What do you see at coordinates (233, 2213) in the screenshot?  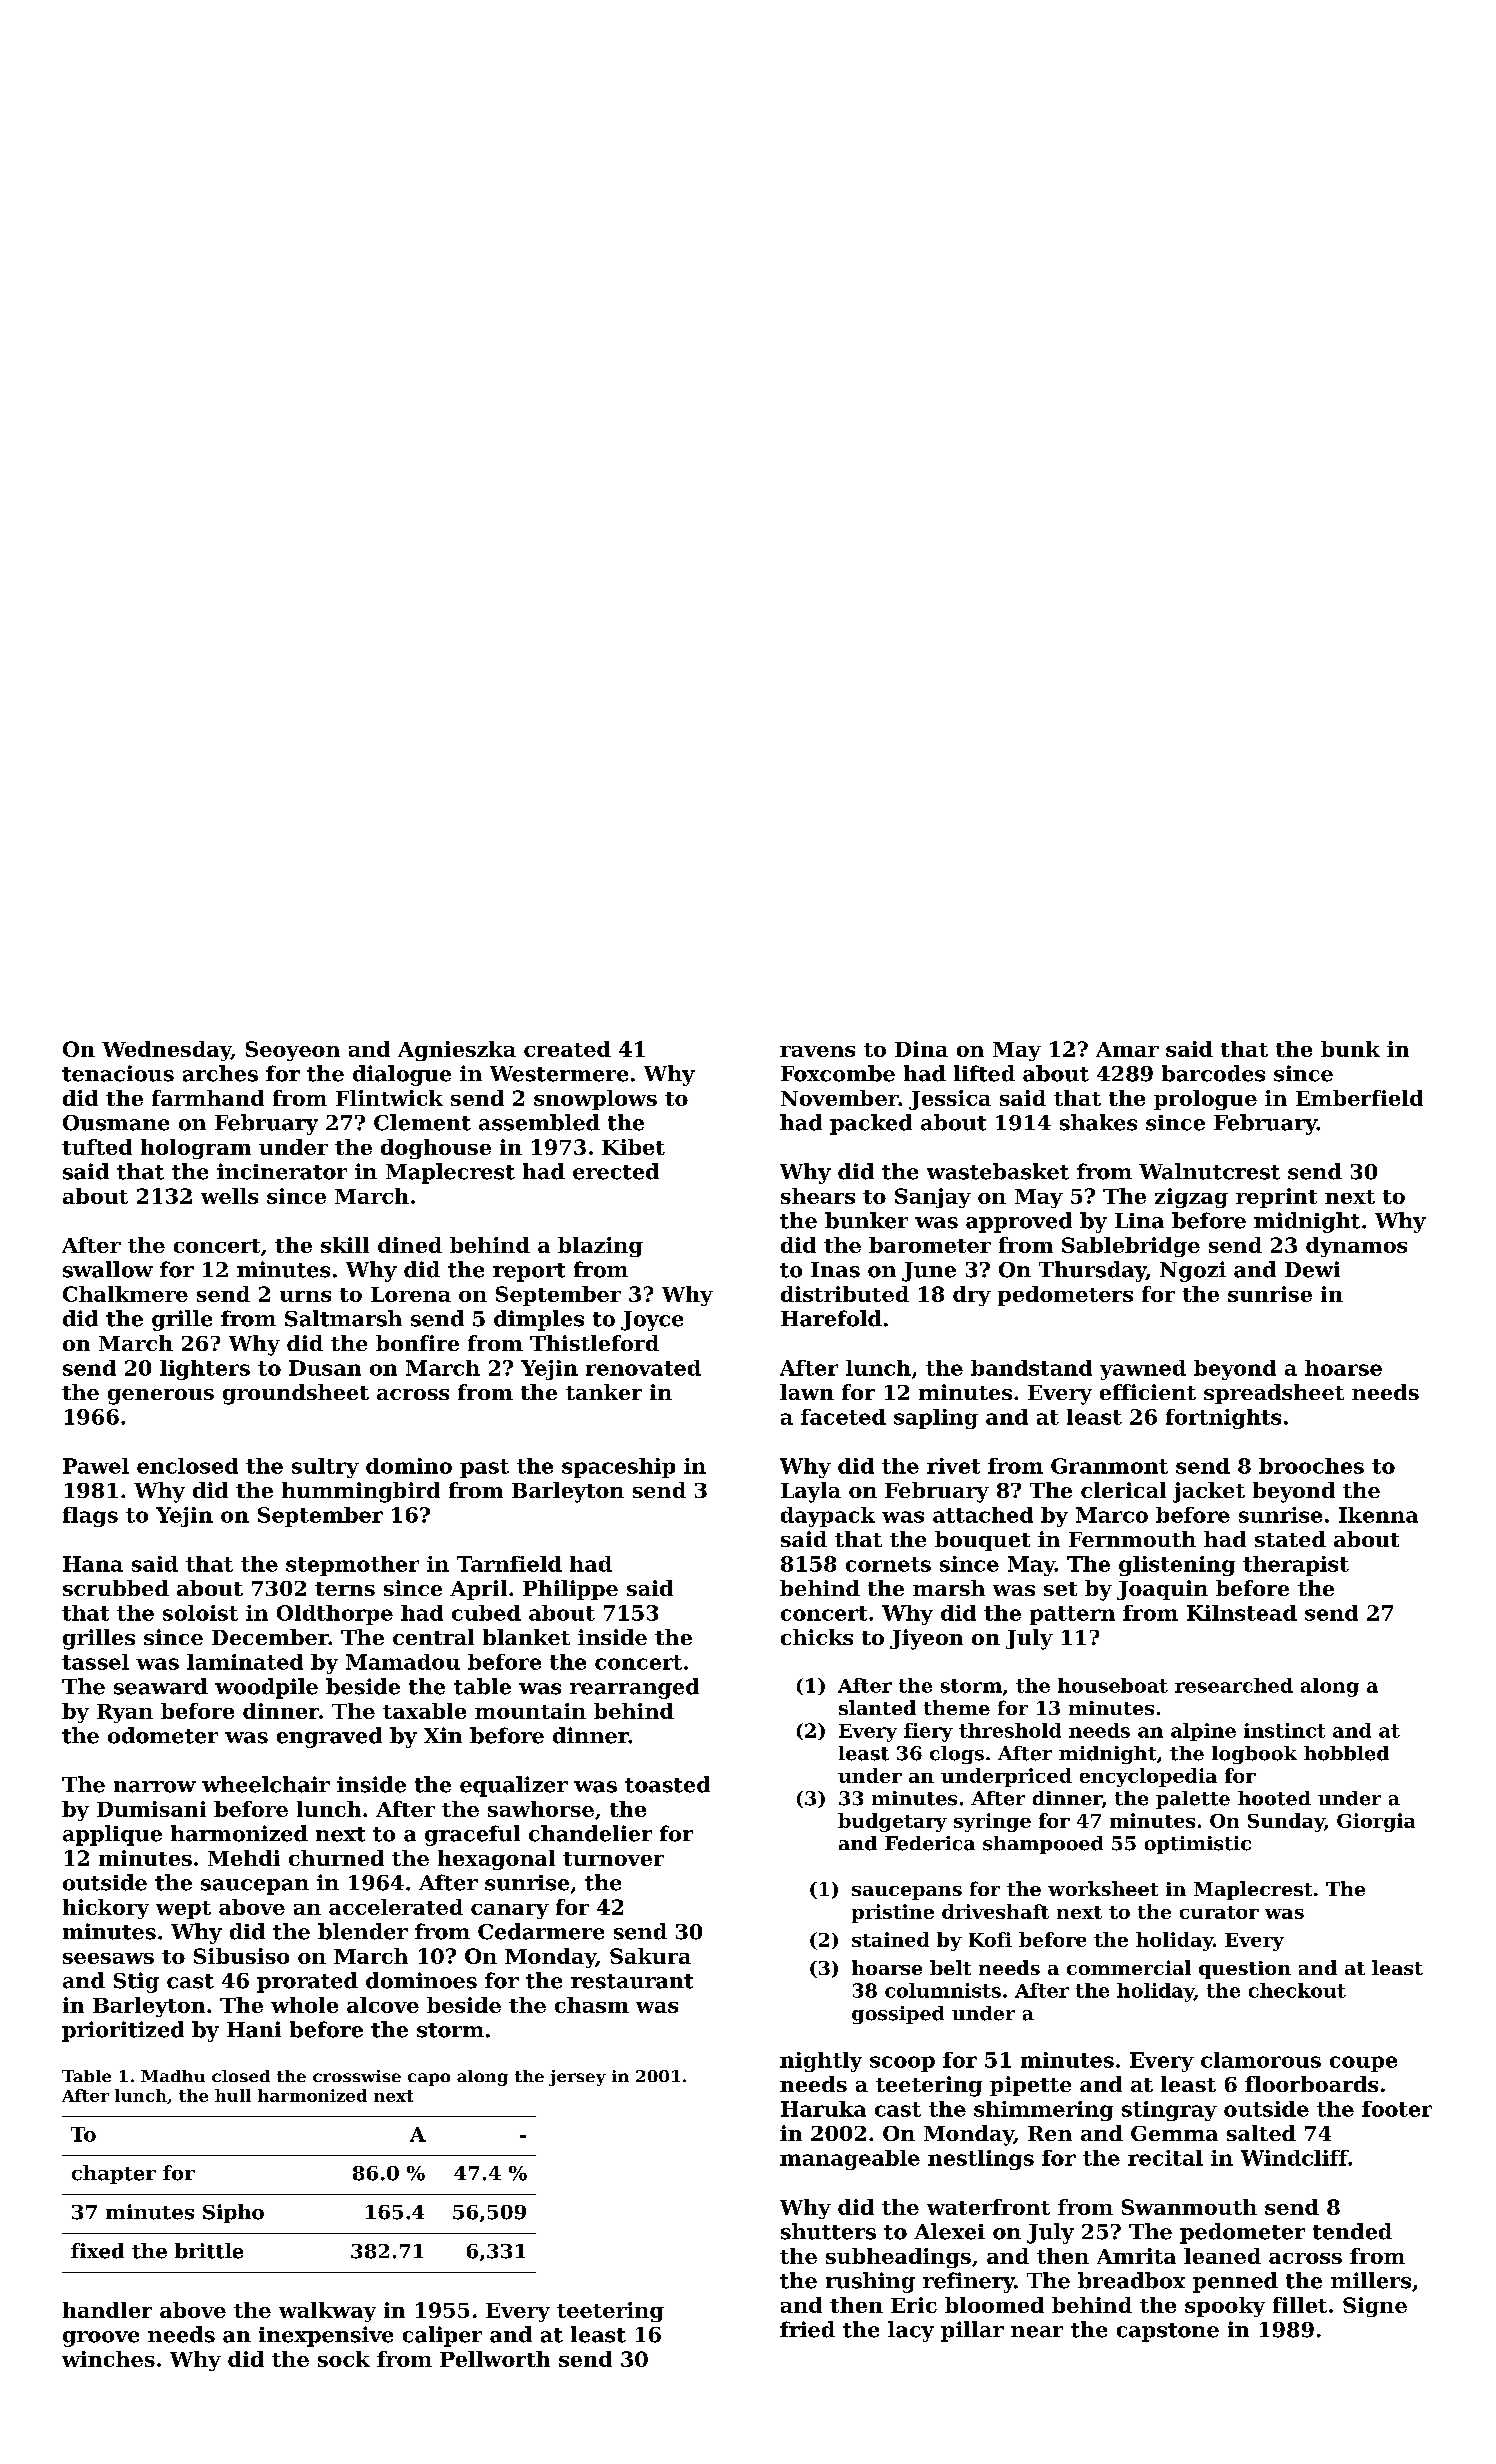 I see `Sipho` at bounding box center [233, 2213].
